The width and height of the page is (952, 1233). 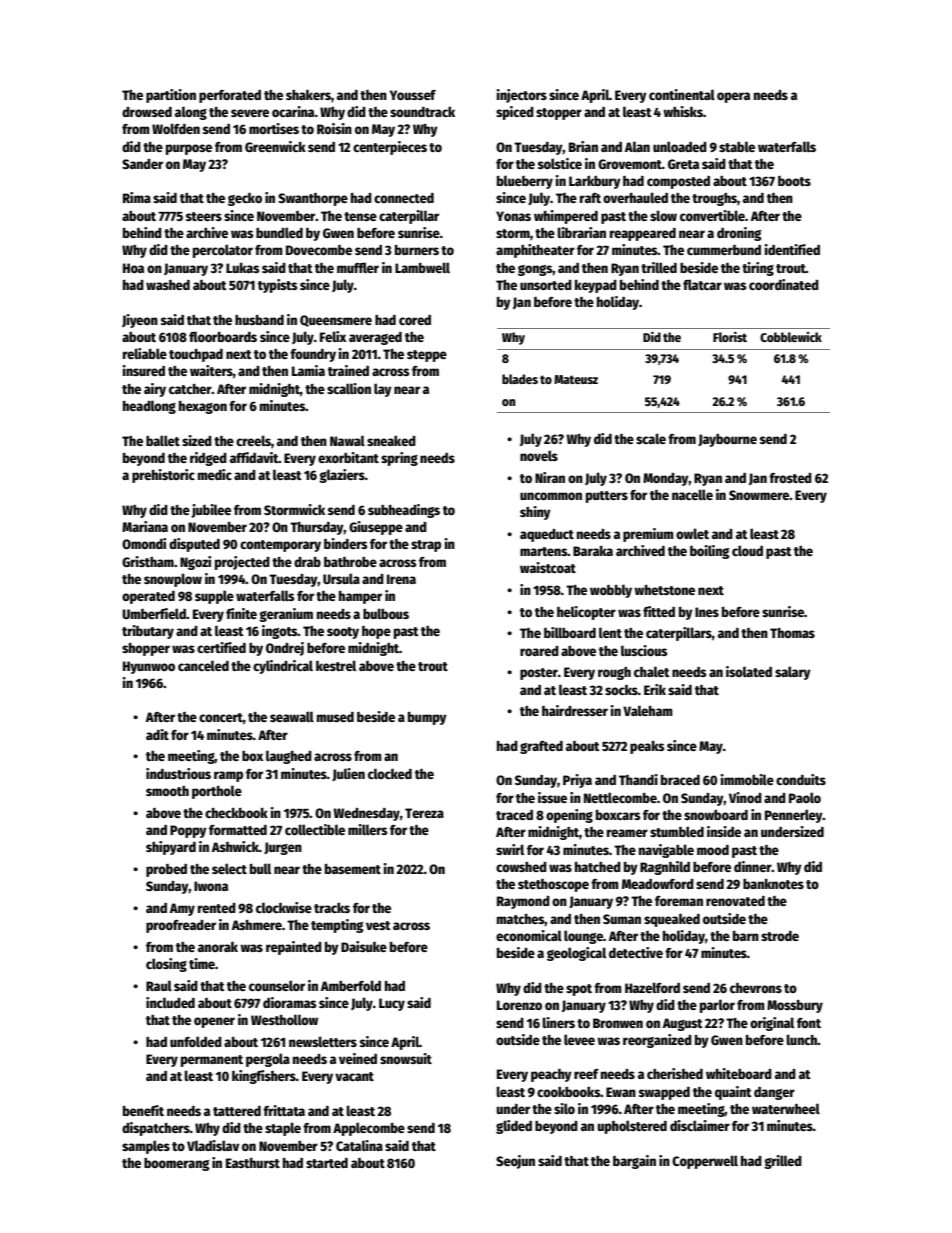 What do you see at coordinates (406, 1058) in the page?
I see `snowsuit` at bounding box center [406, 1058].
